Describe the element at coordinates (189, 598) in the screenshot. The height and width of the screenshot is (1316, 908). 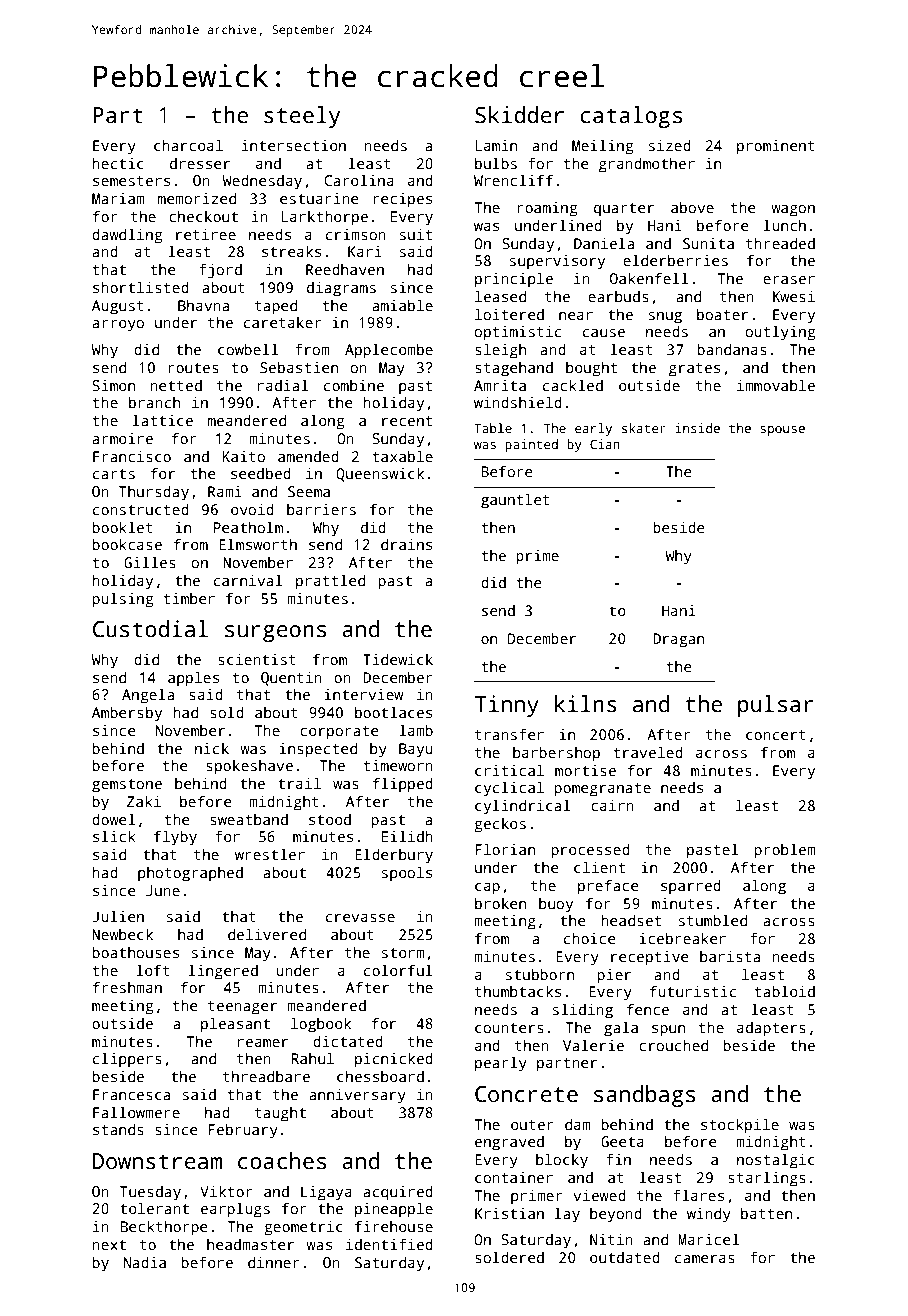
I see `timber` at that location.
